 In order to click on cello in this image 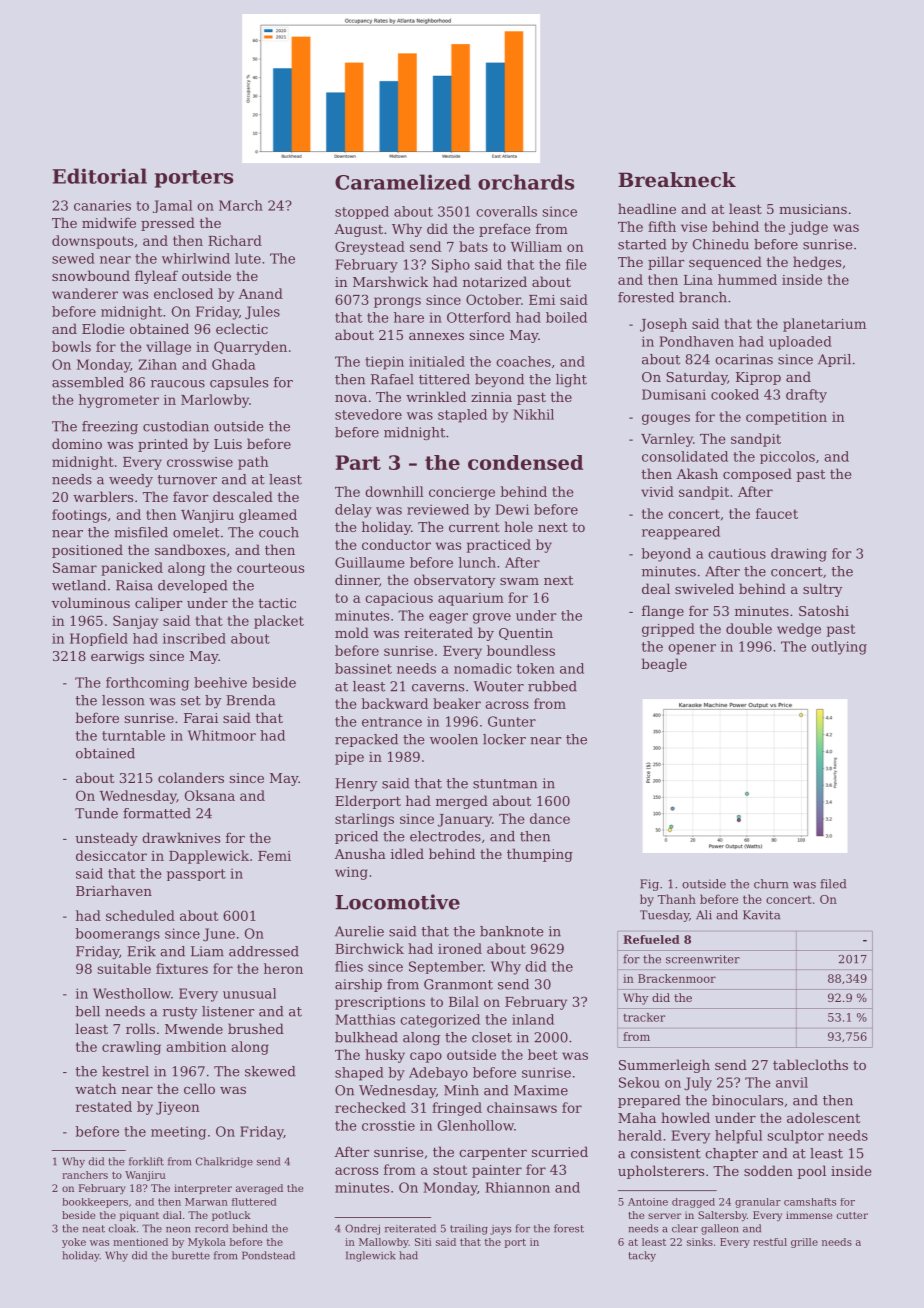, I will do `click(199, 1088)`.
